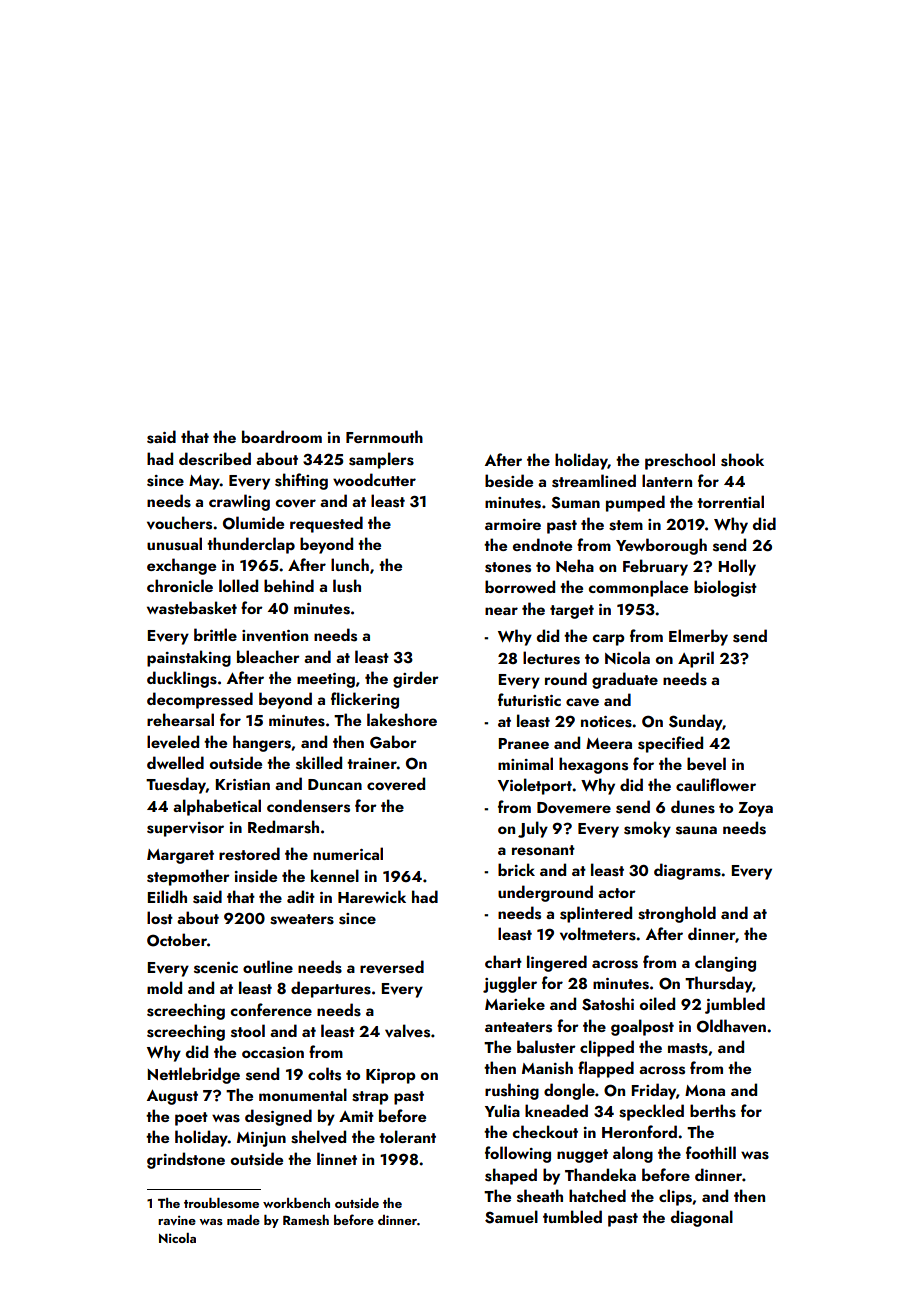  What do you see at coordinates (501, 611) in the page?
I see `near` at bounding box center [501, 611].
